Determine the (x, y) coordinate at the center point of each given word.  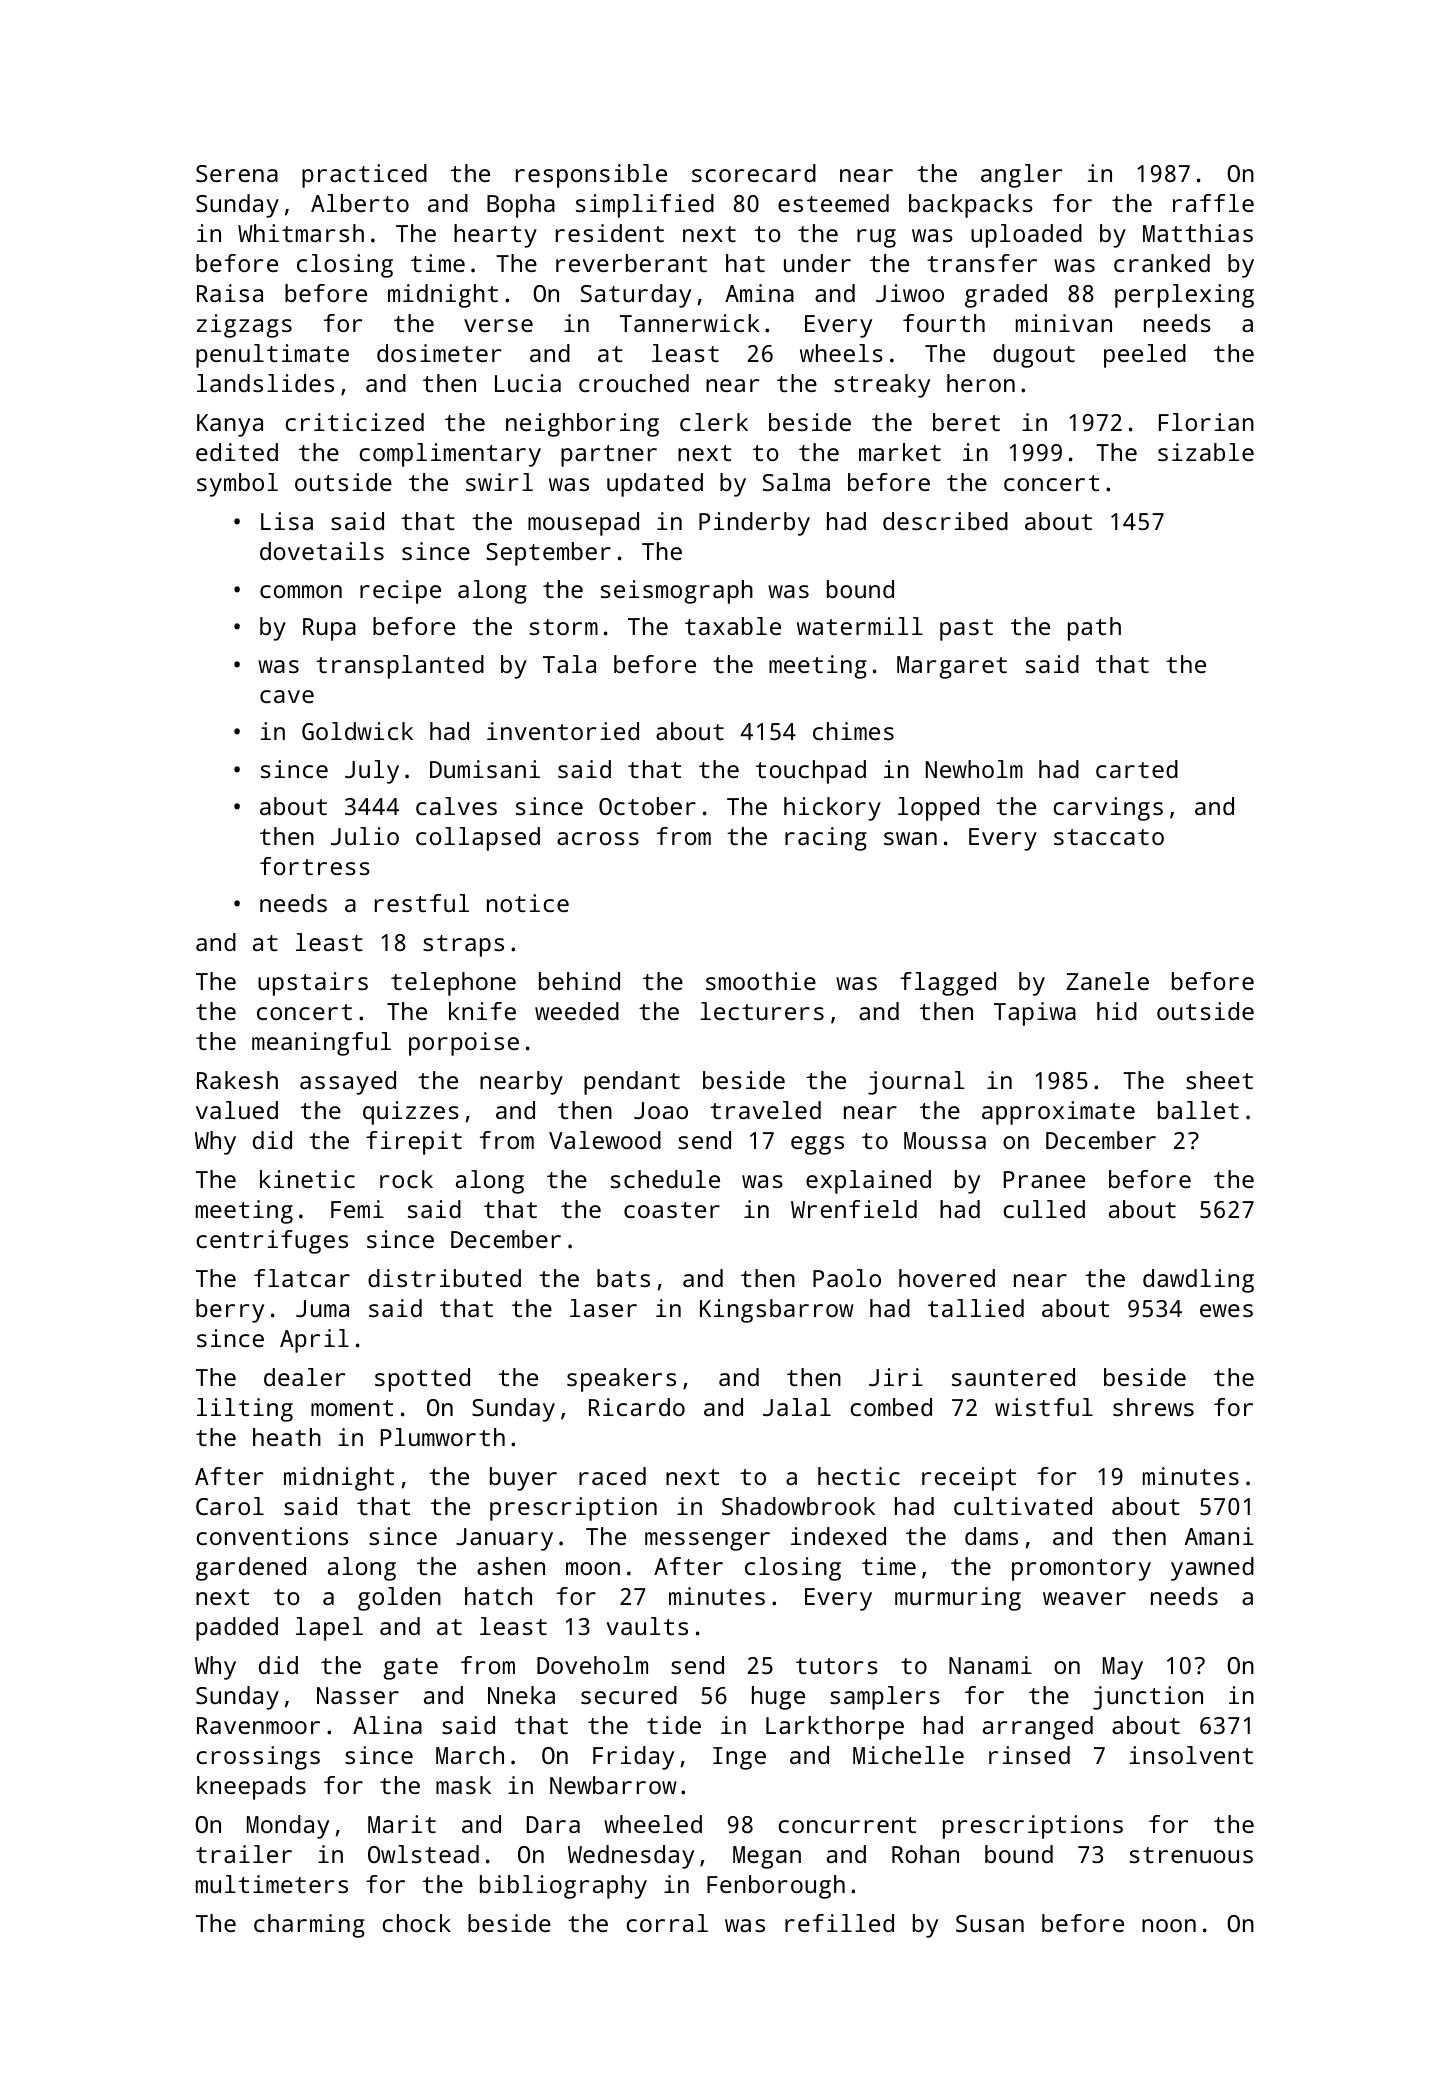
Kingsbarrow (777, 1311)
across (598, 838)
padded (237, 1629)
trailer (244, 1854)
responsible (591, 176)
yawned (1212, 1569)
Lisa (287, 521)
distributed (444, 1278)
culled (1044, 1209)
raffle (1213, 203)
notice (528, 903)
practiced (364, 176)
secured (629, 1695)
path (1094, 629)
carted (1137, 769)
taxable (733, 626)
